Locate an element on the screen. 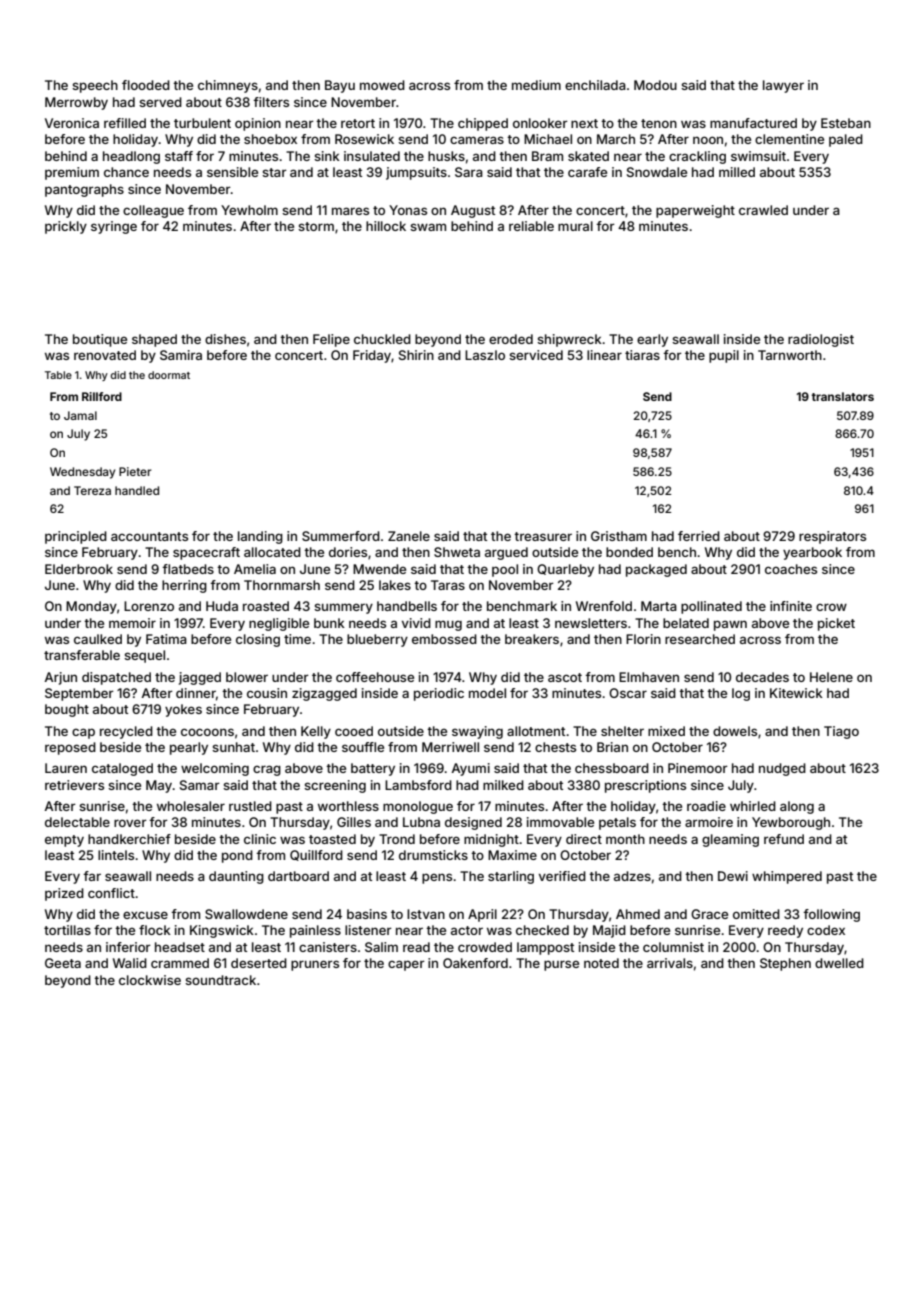 This screenshot has width=924, height=1308. Taras is located at coordinates (448, 585).
